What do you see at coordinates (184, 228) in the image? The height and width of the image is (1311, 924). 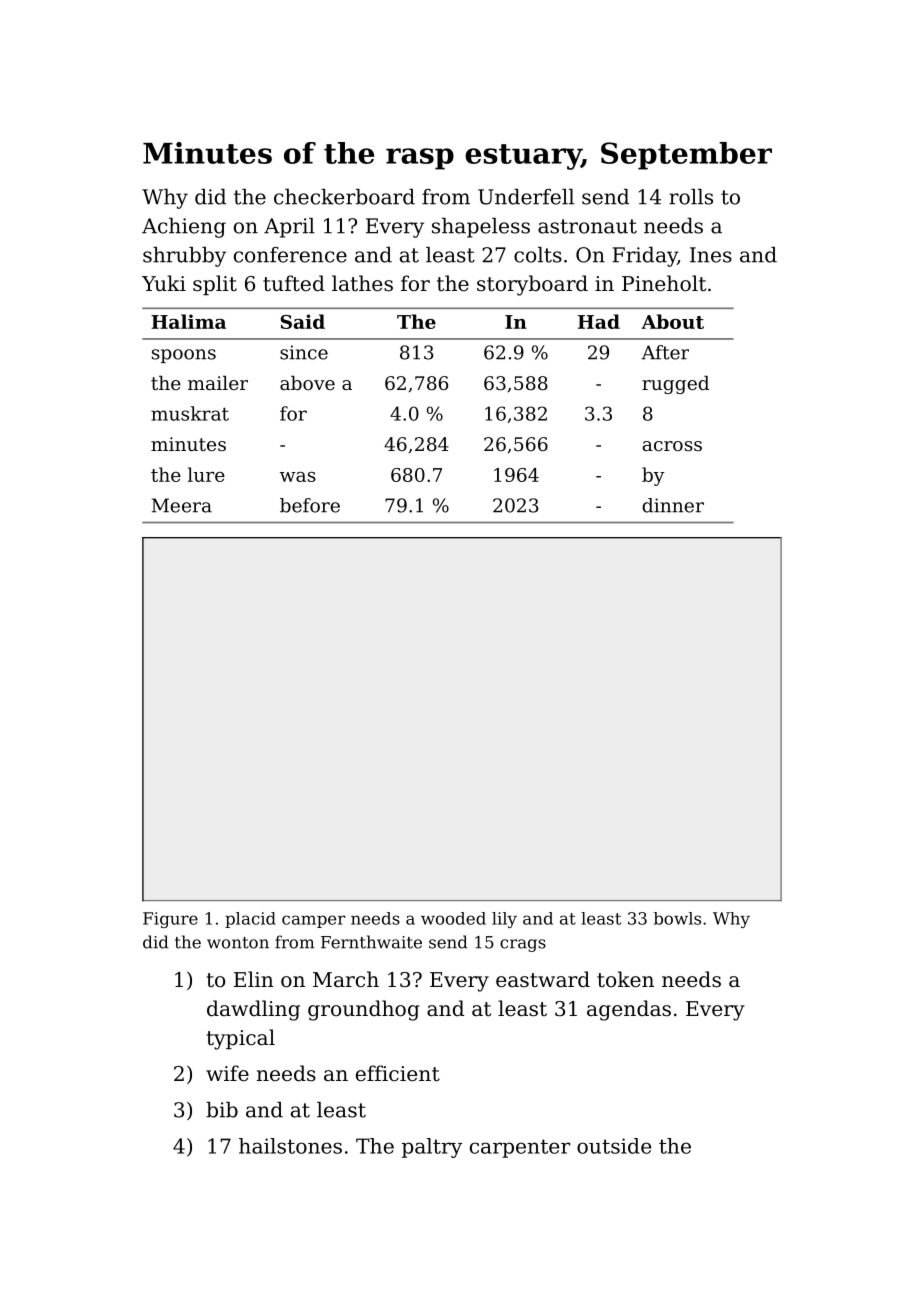 I see `Achieng` at bounding box center [184, 228].
